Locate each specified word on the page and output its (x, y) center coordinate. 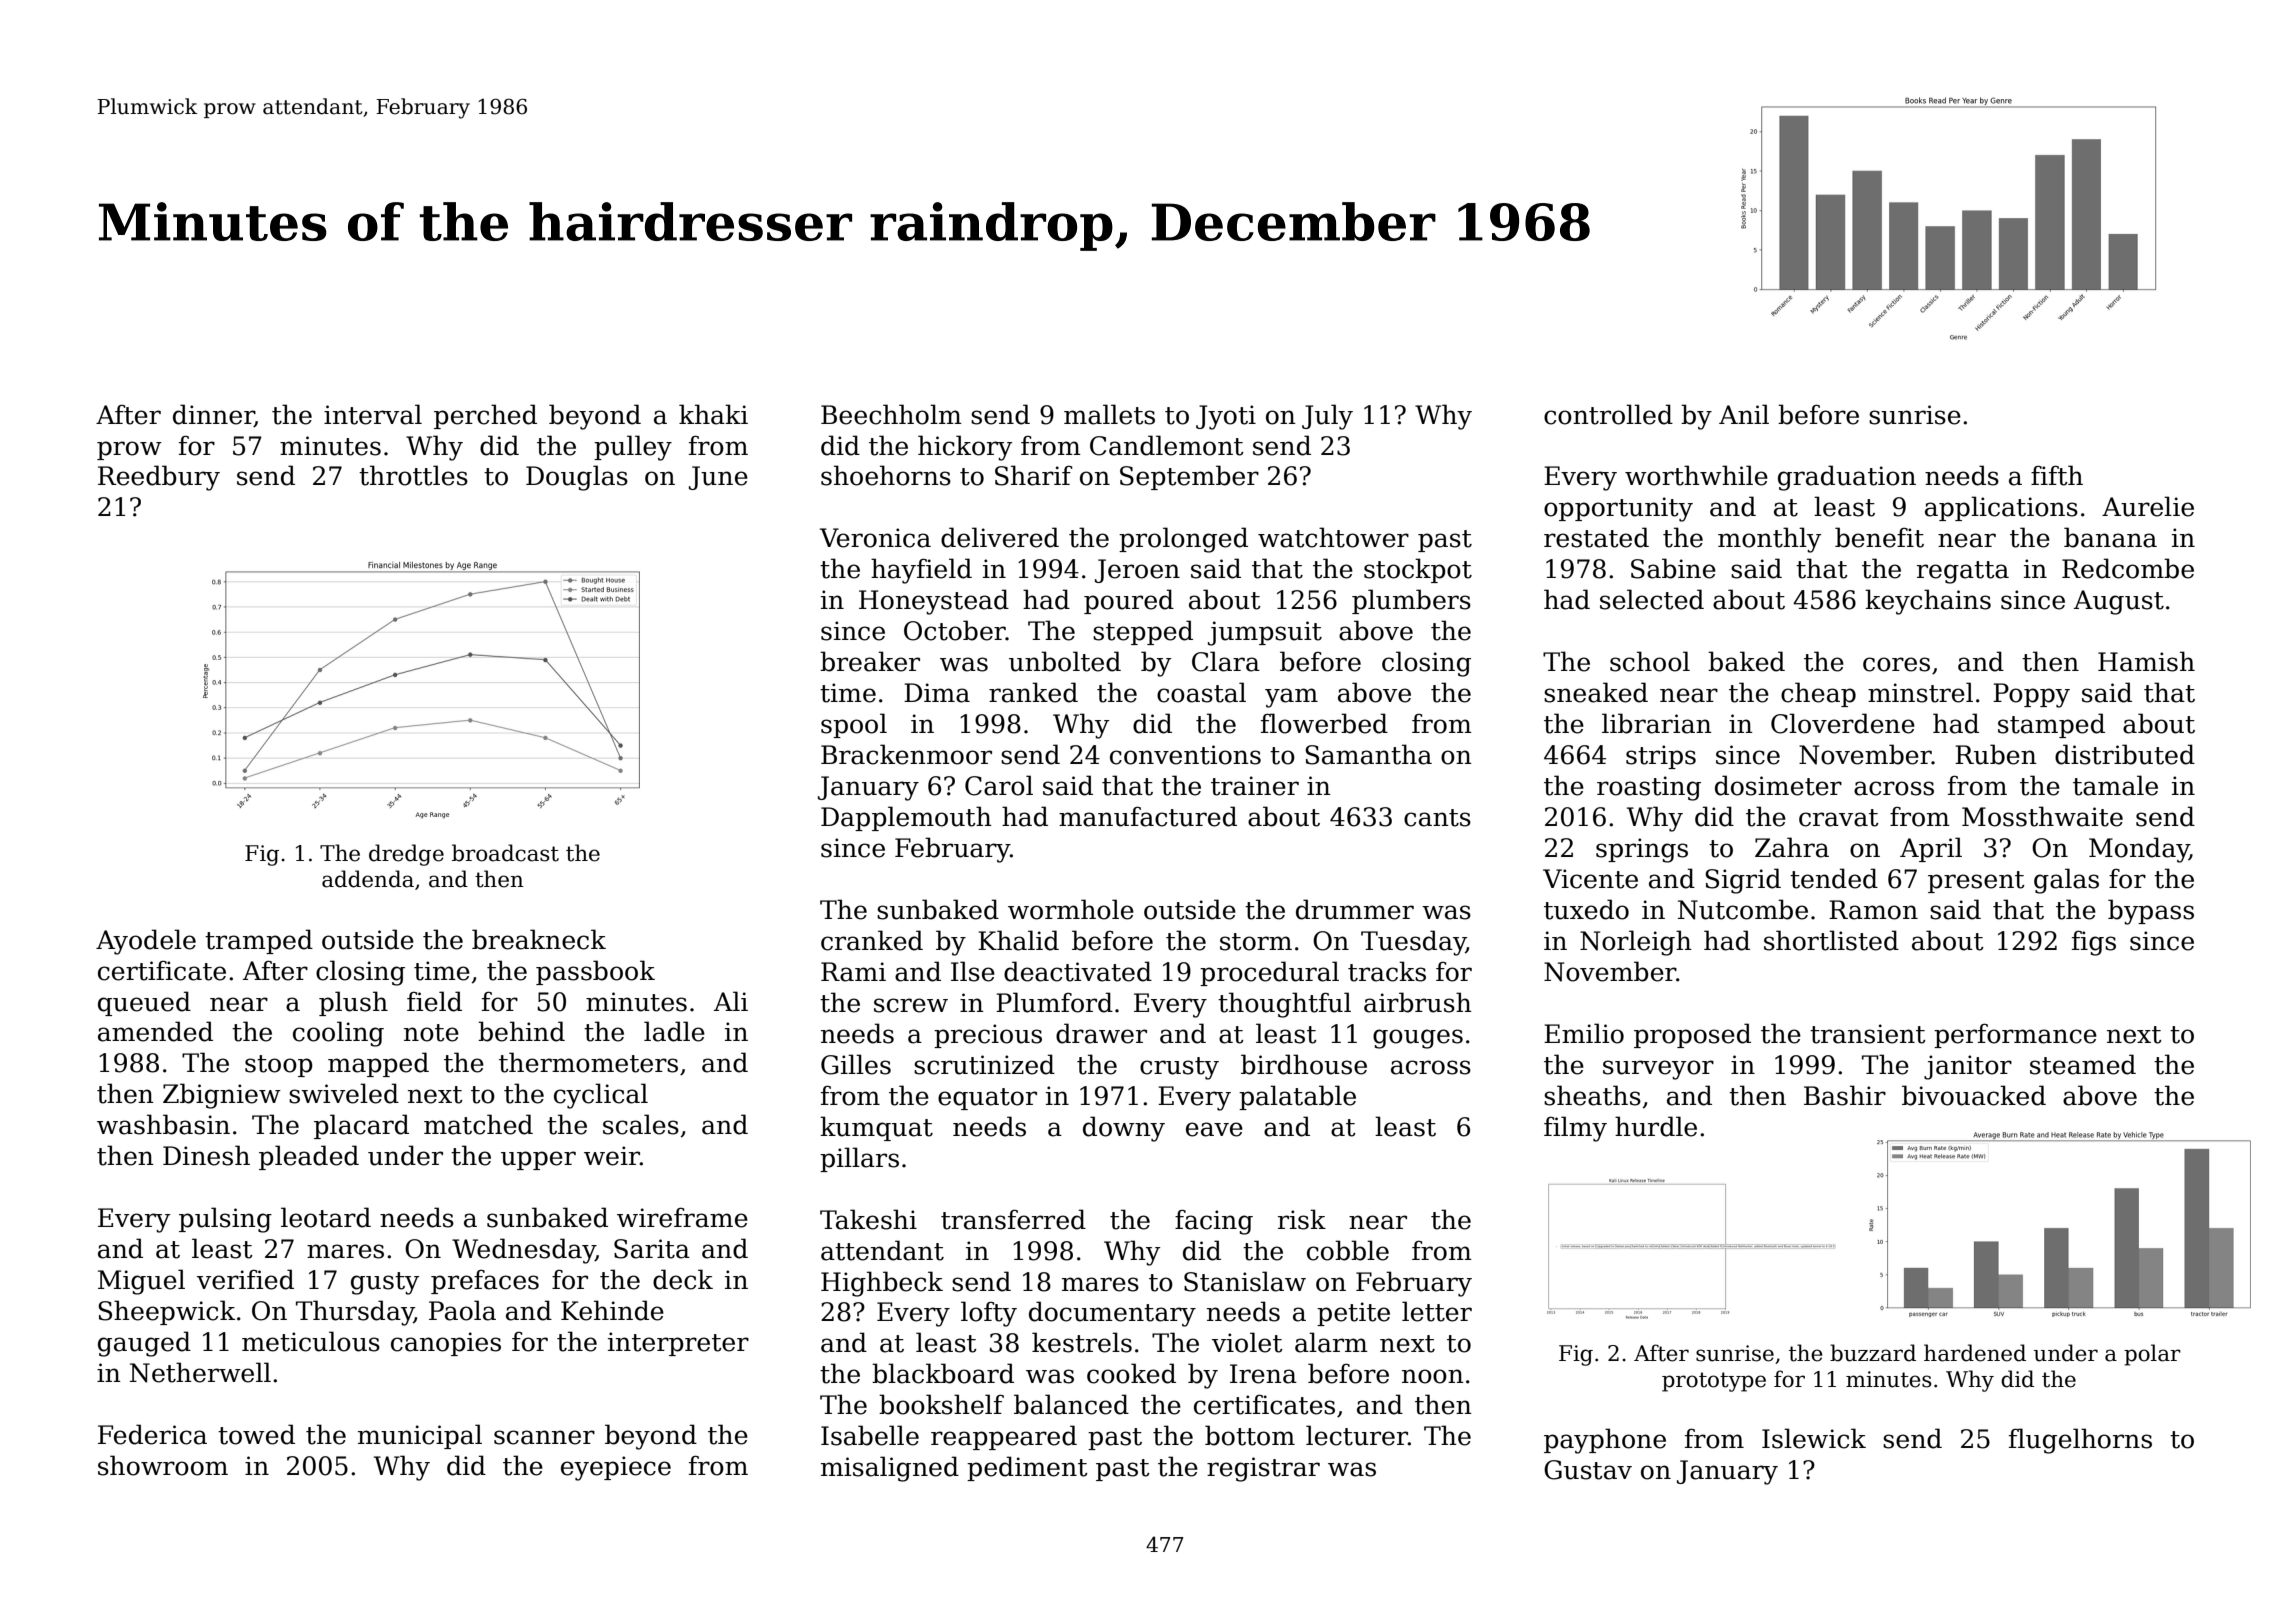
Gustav (1588, 1470)
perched (485, 416)
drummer (1355, 909)
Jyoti (1226, 417)
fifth (2057, 475)
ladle (674, 1031)
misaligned (890, 1469)
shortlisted (1831, 940)
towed (256, 1434)
